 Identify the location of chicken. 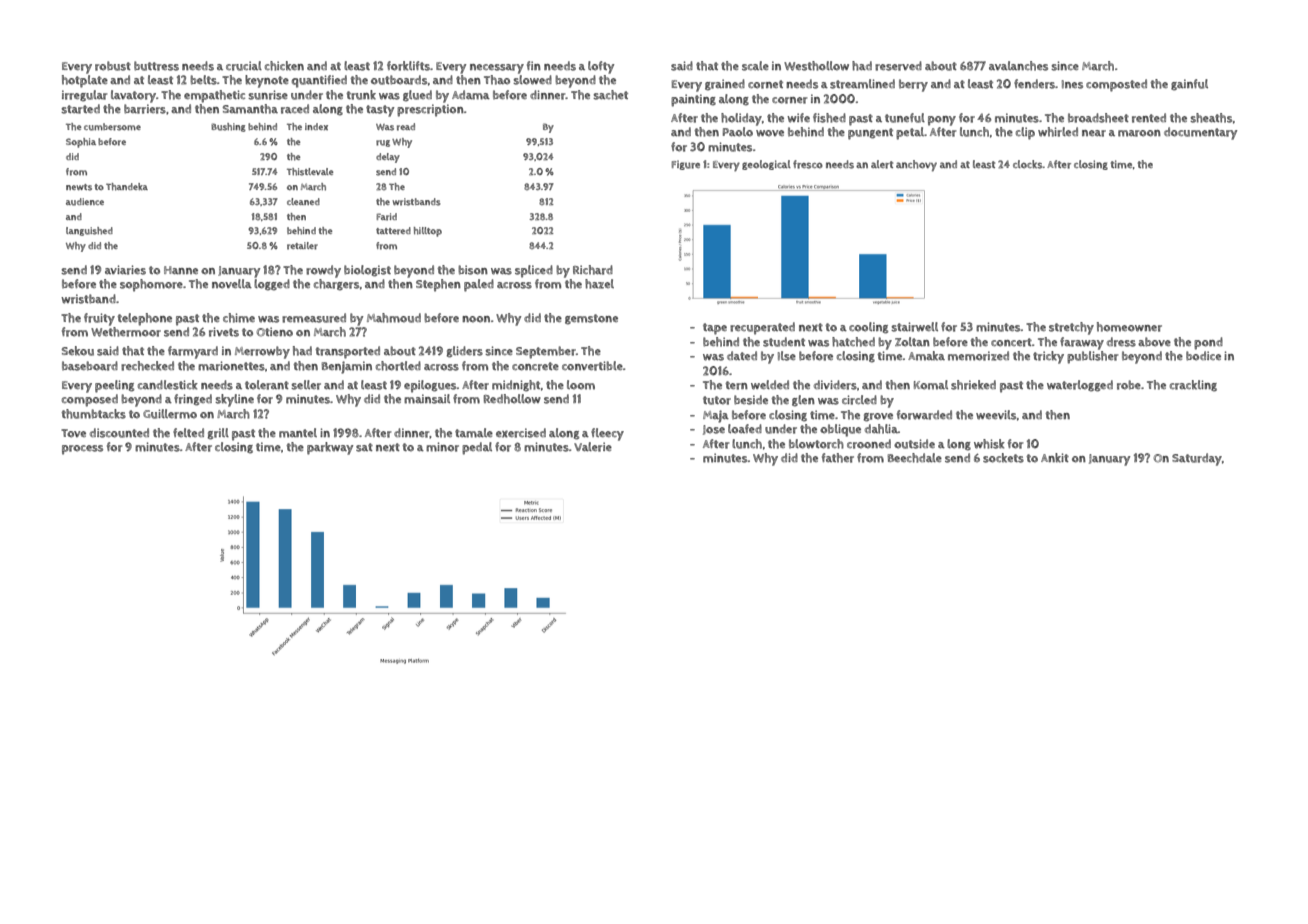
(284, 66).
